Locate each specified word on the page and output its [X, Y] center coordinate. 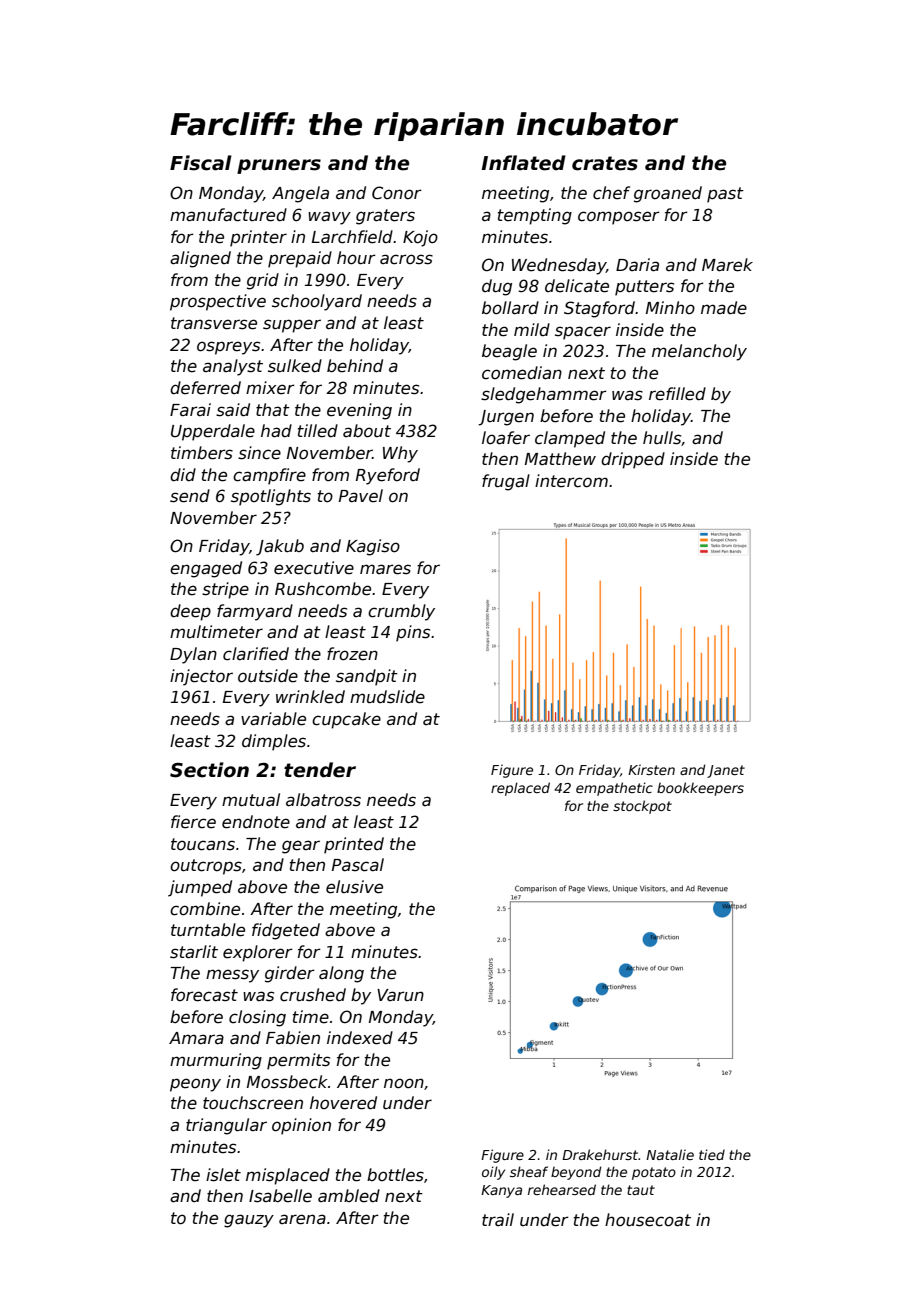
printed [354, 845]
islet [223, 1175]
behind [355, 366]
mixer [270, 388]
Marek [727, 265]
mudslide [387, 697]
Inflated [523, 163]
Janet [726, 771]
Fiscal [201, 163]
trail [498, 1219]
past [725, 195]
